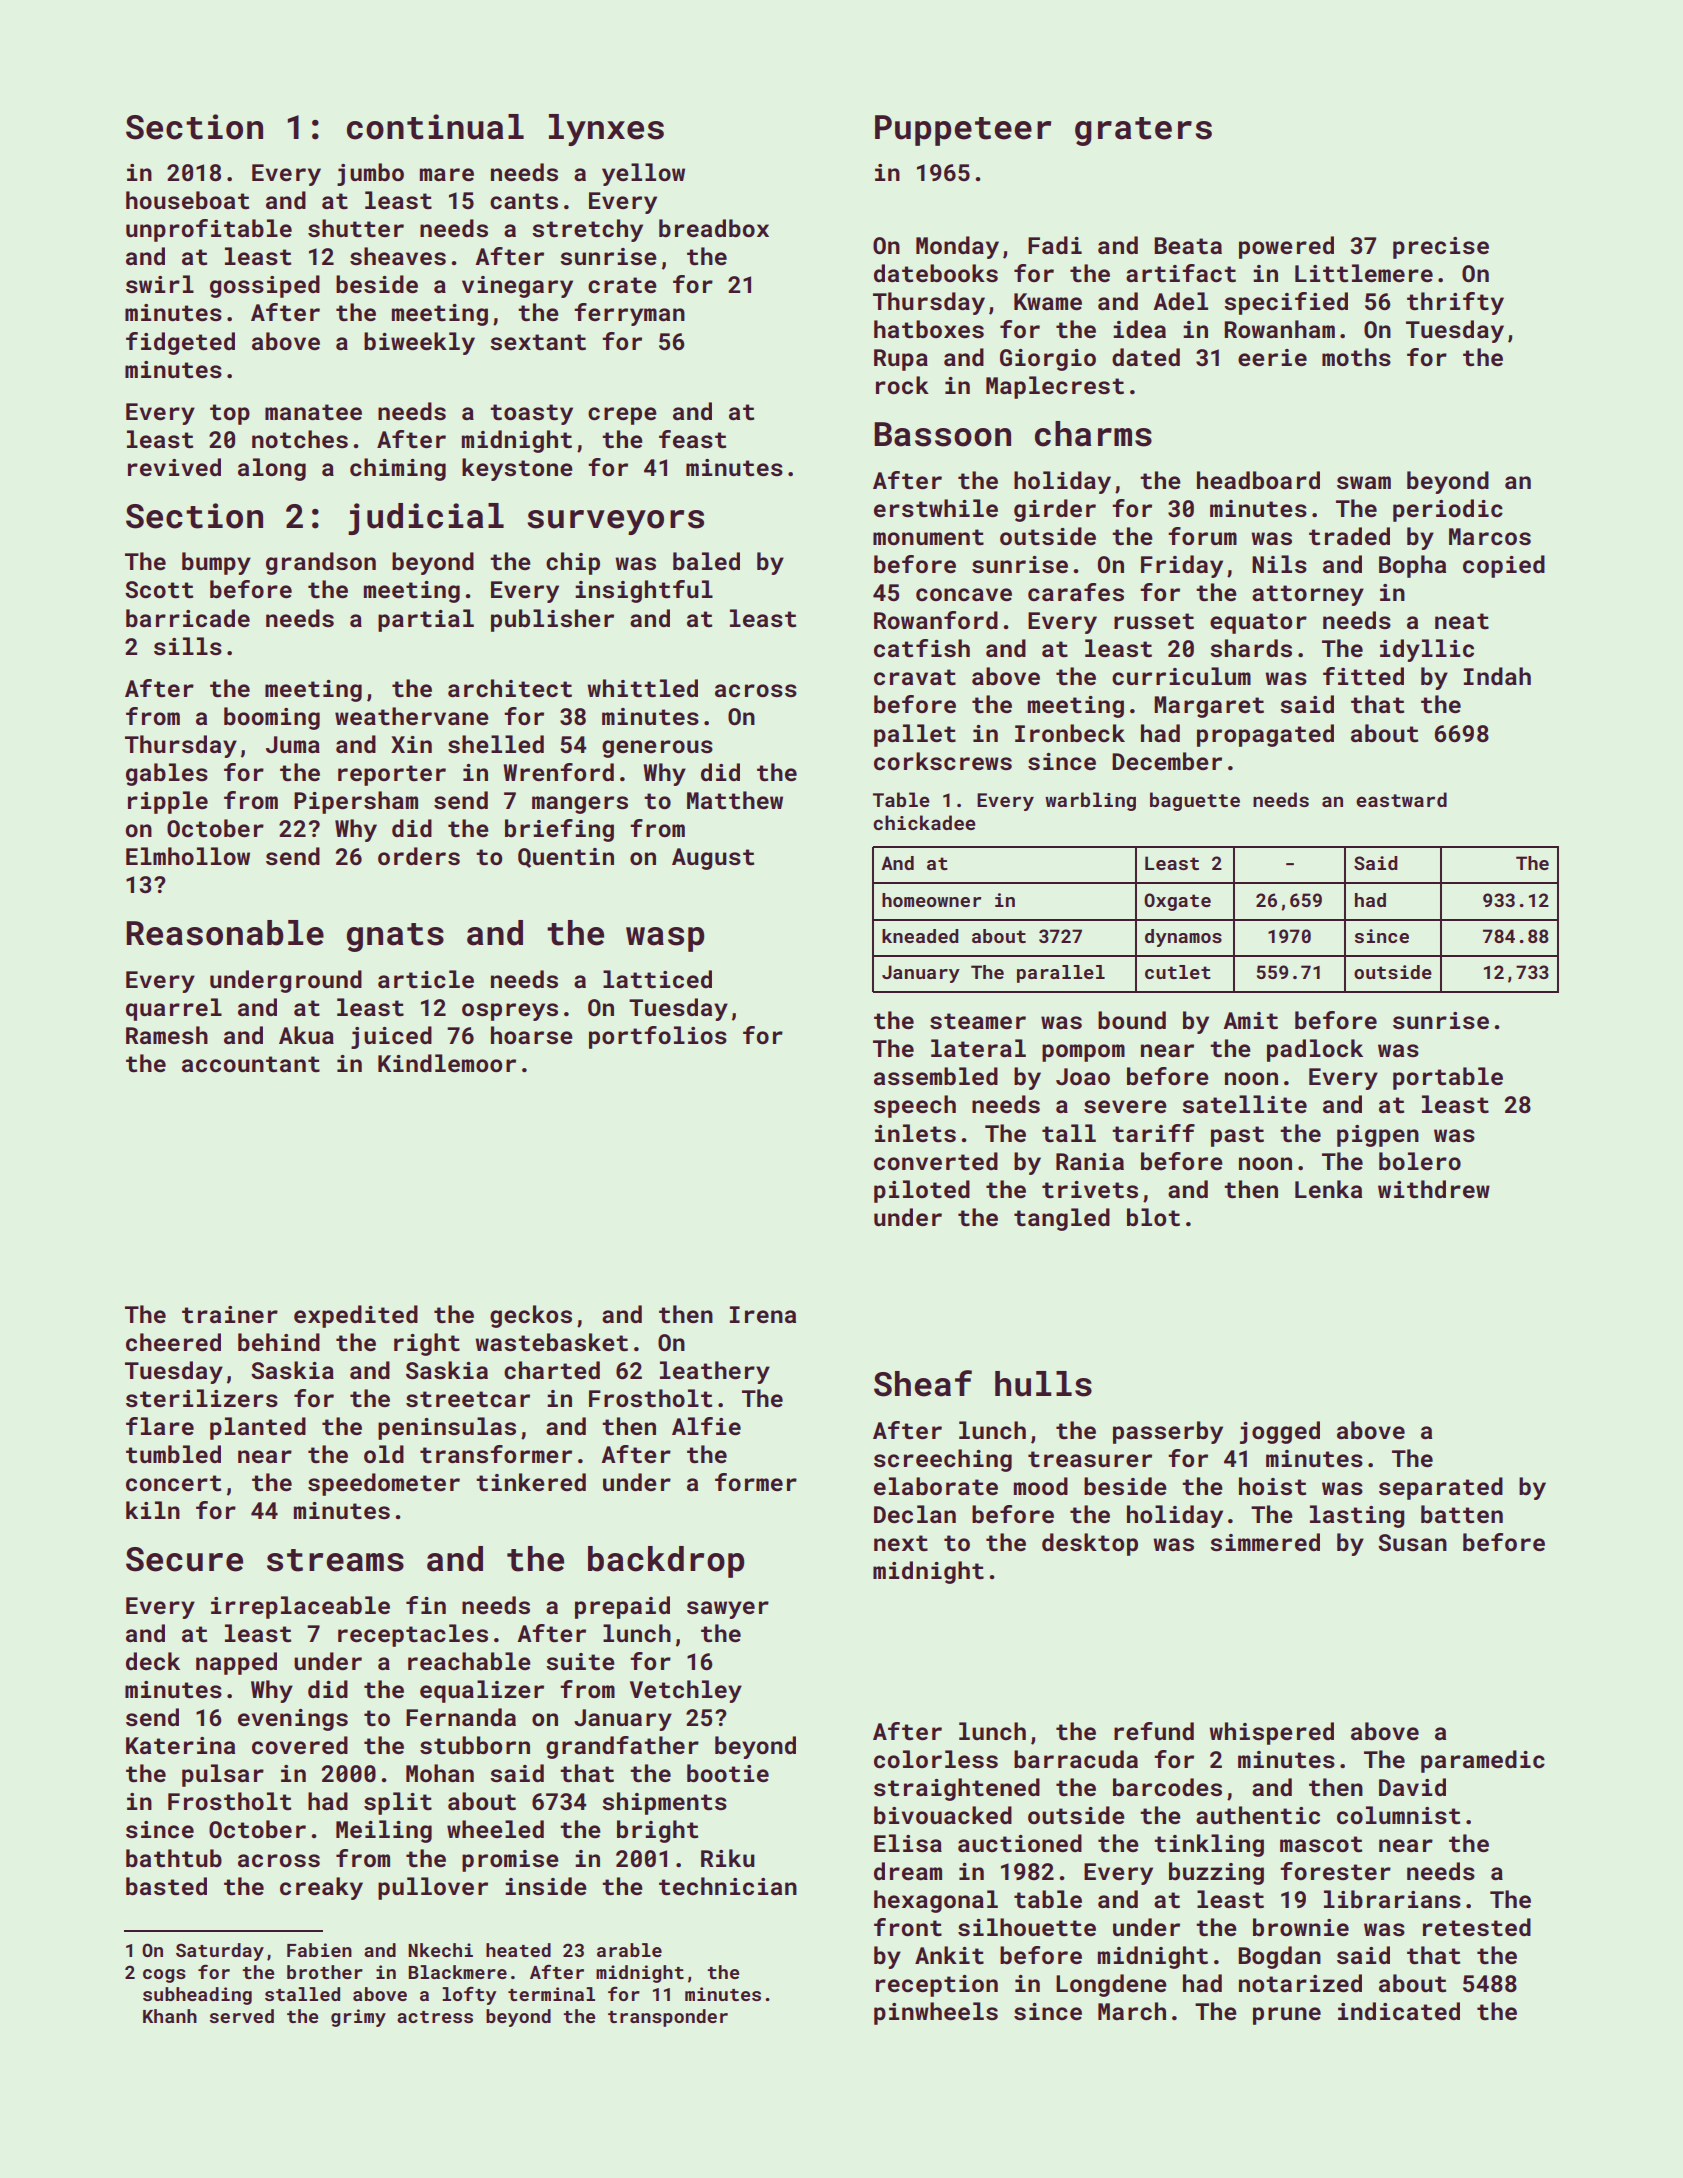 This page has height=2178, width=1683. What do you see at coordinates (1168, 1432) in the page?
I see `passerby` at bounding box center [1168, 1432].
